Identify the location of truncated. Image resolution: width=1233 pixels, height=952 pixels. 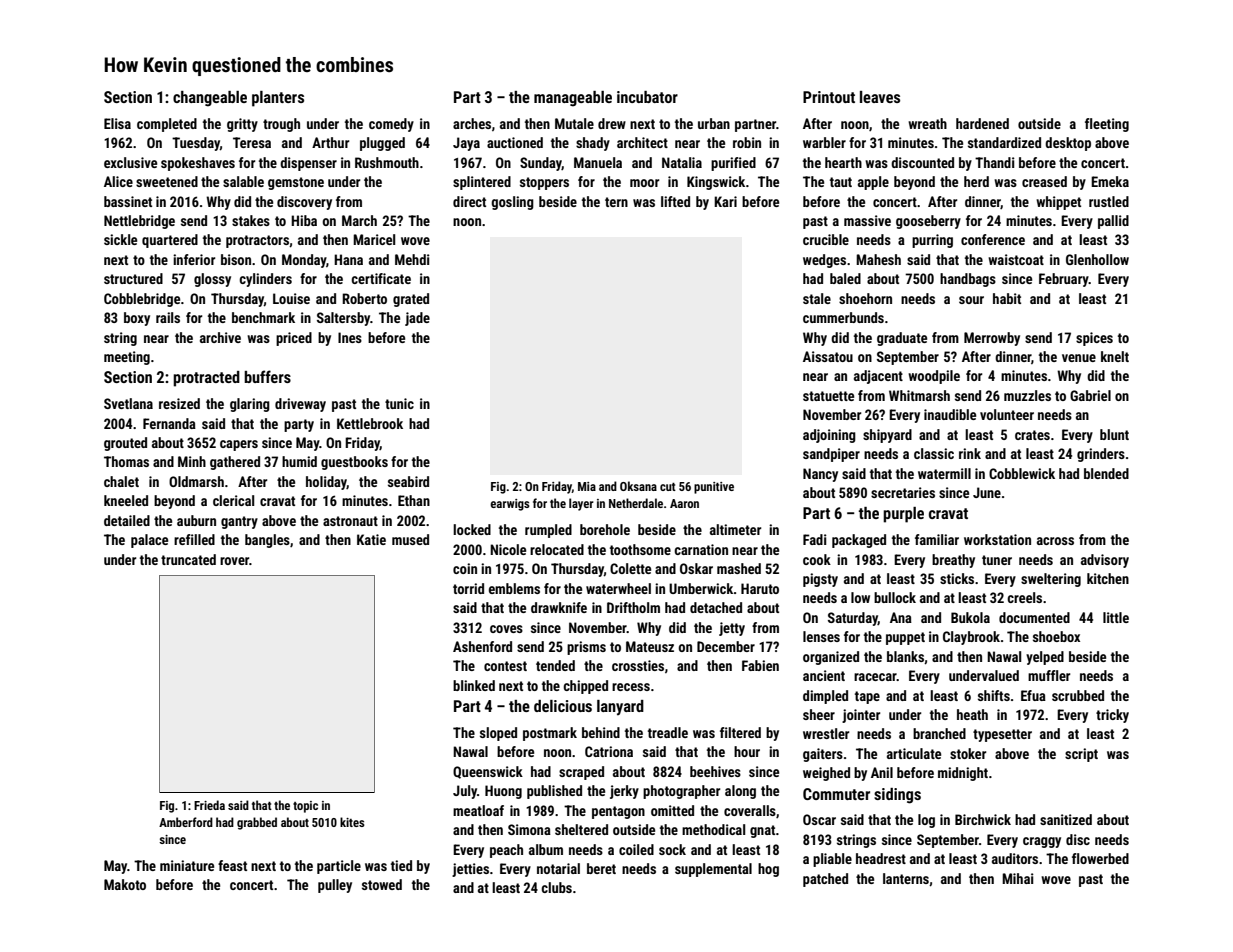
(188, 559).
